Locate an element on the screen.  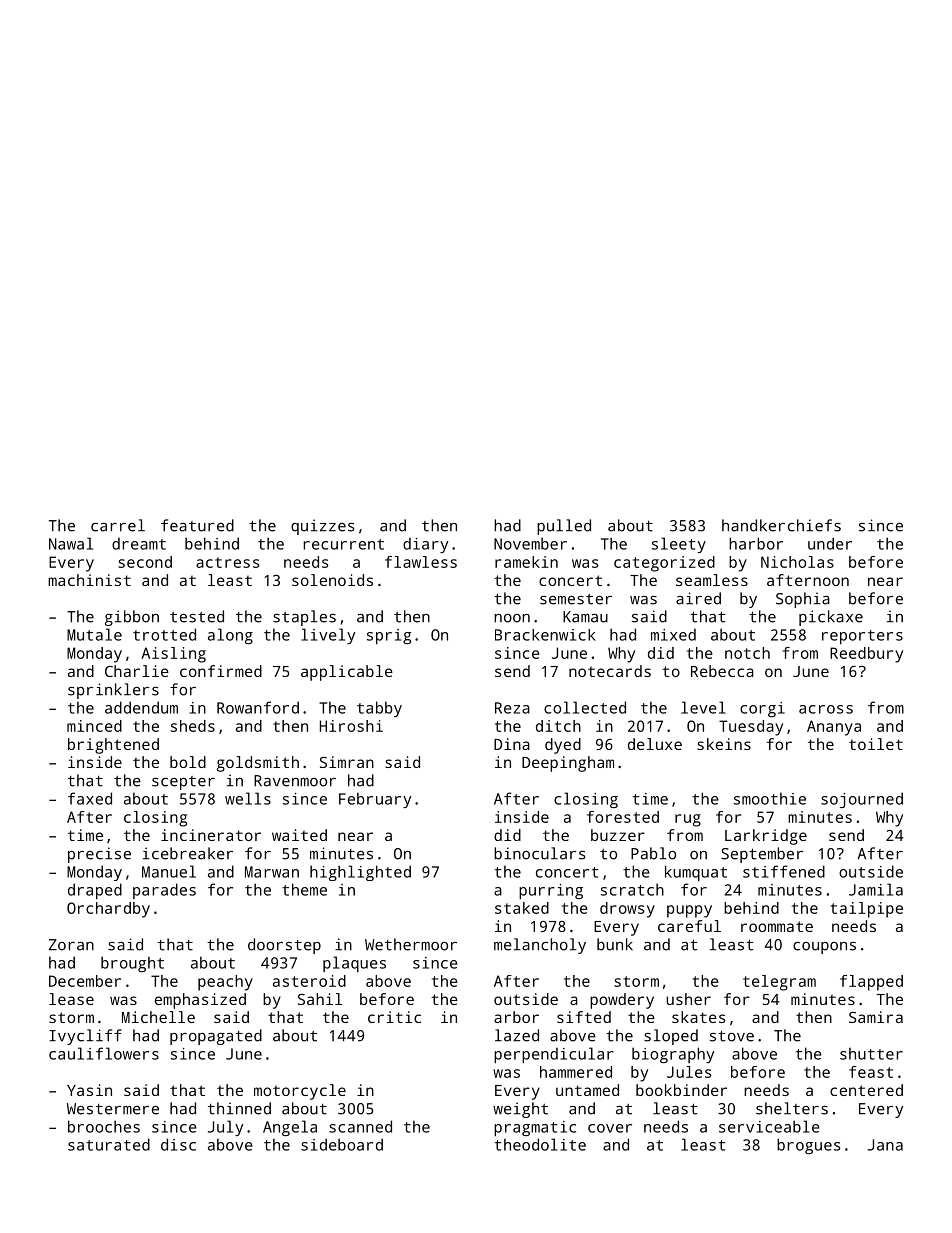
Manuel is located at coordinates (169, 871).
